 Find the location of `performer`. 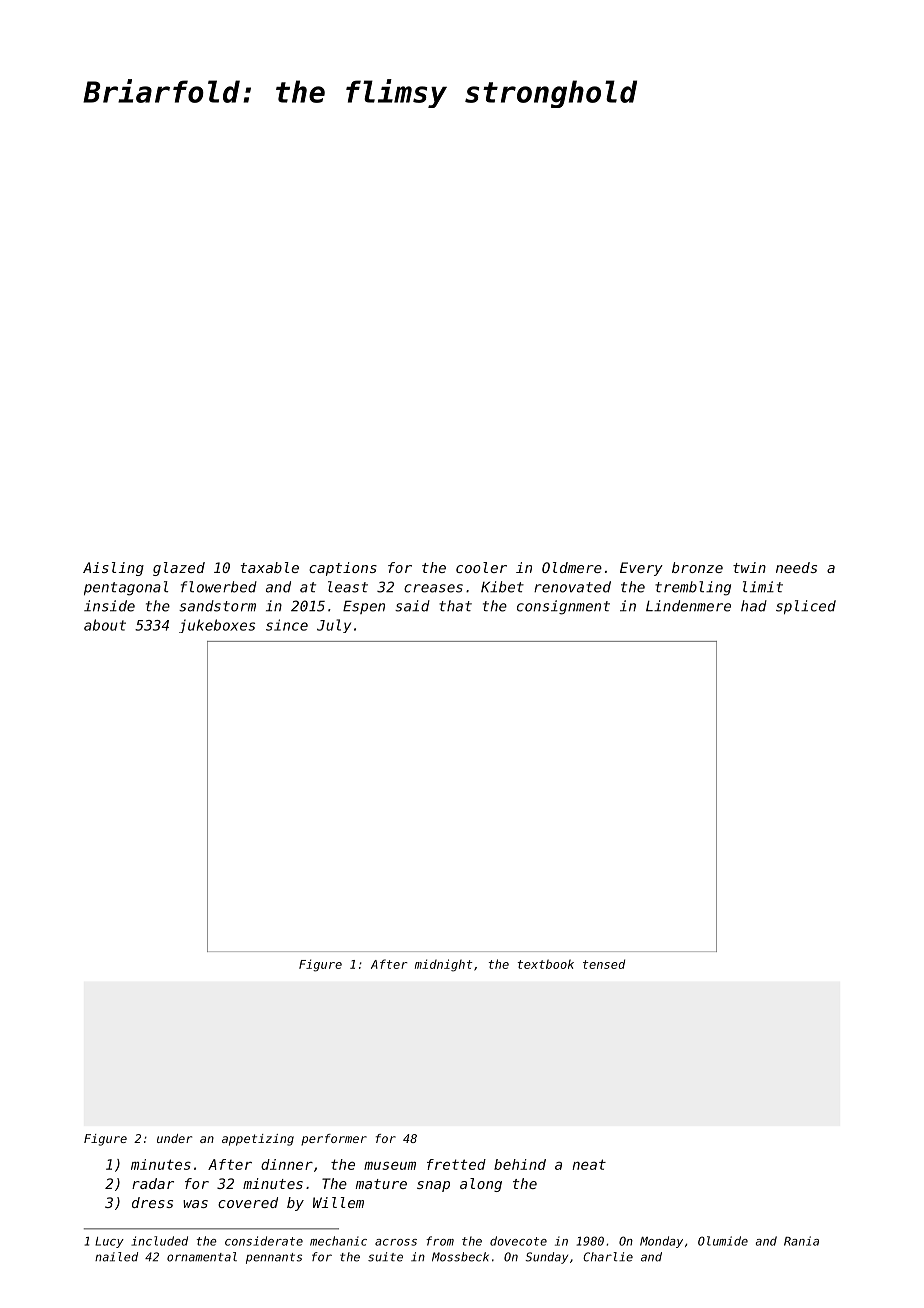

performer is located at coordinates (334, 1140).
